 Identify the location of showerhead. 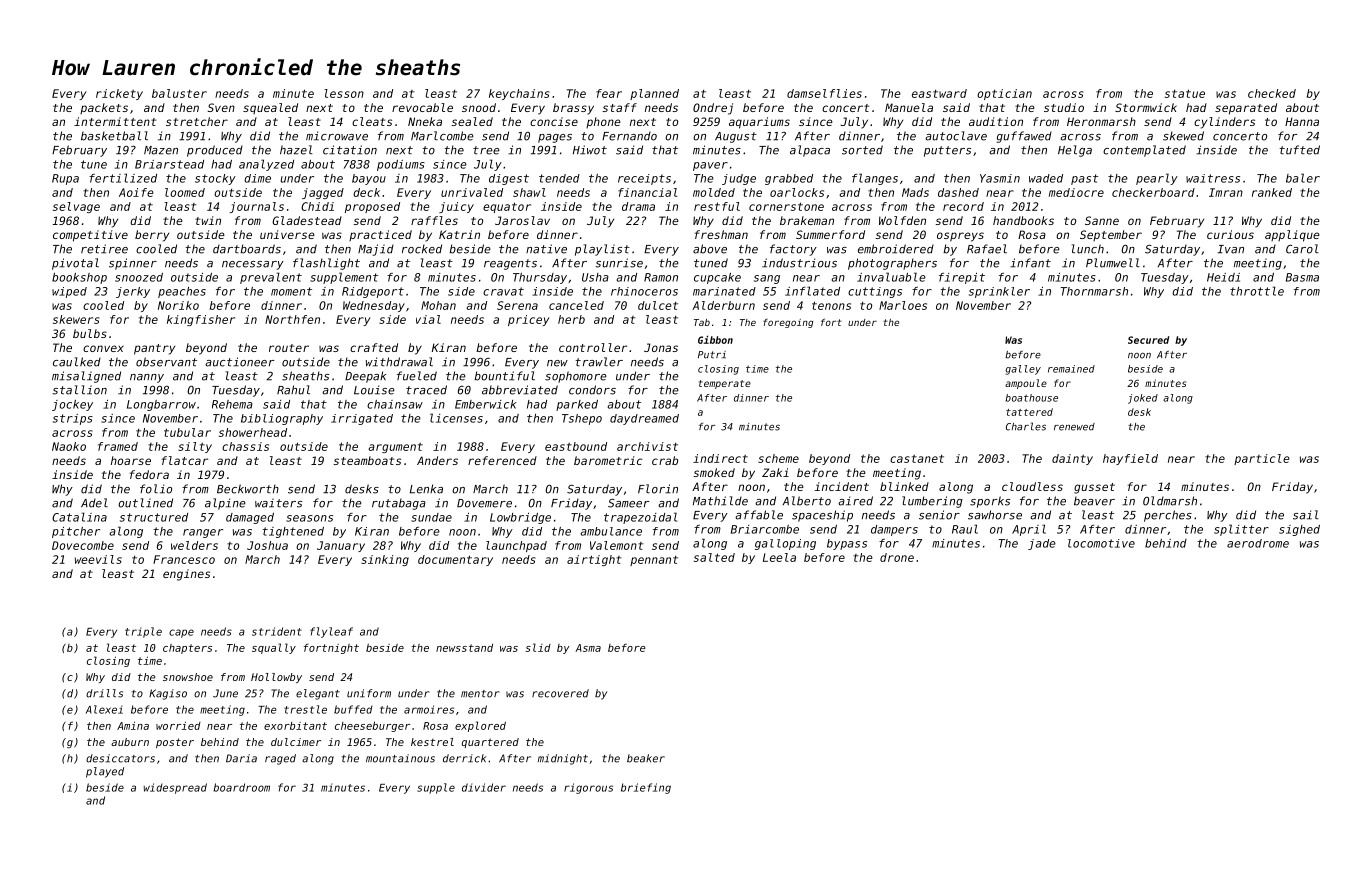
(253, 432).
